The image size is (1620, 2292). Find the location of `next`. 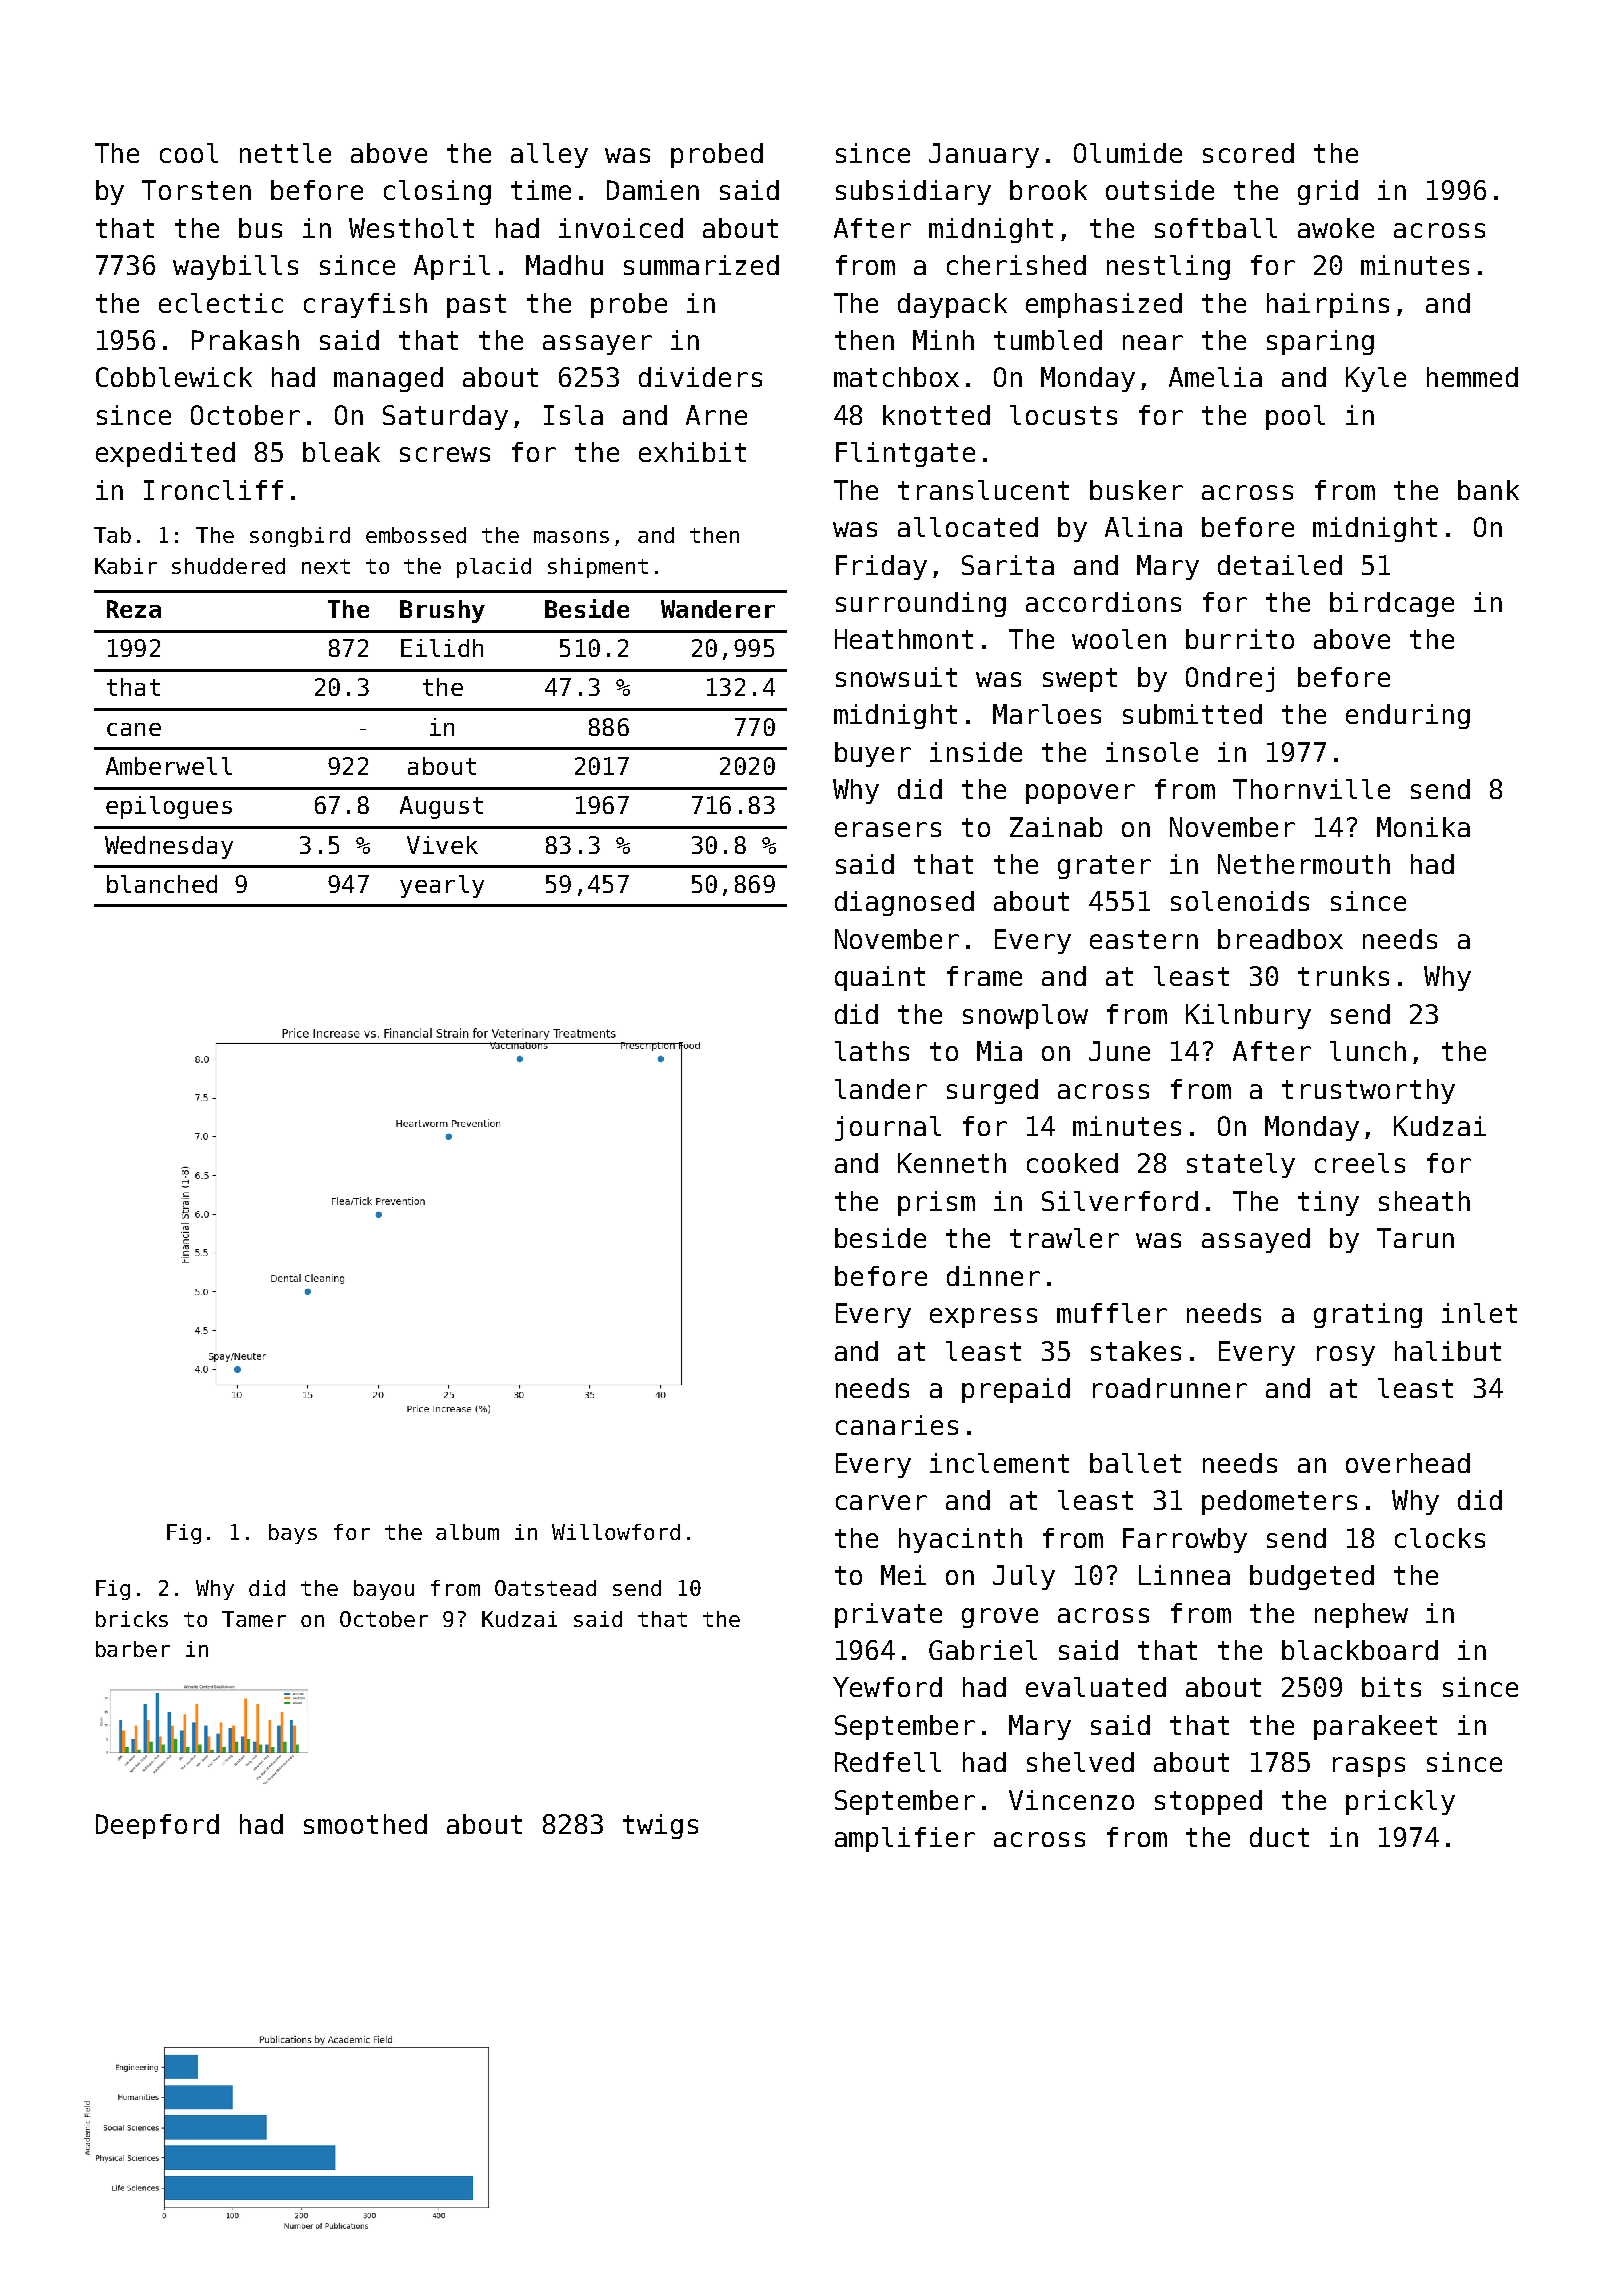

next is located at coordinates (326, 566).
